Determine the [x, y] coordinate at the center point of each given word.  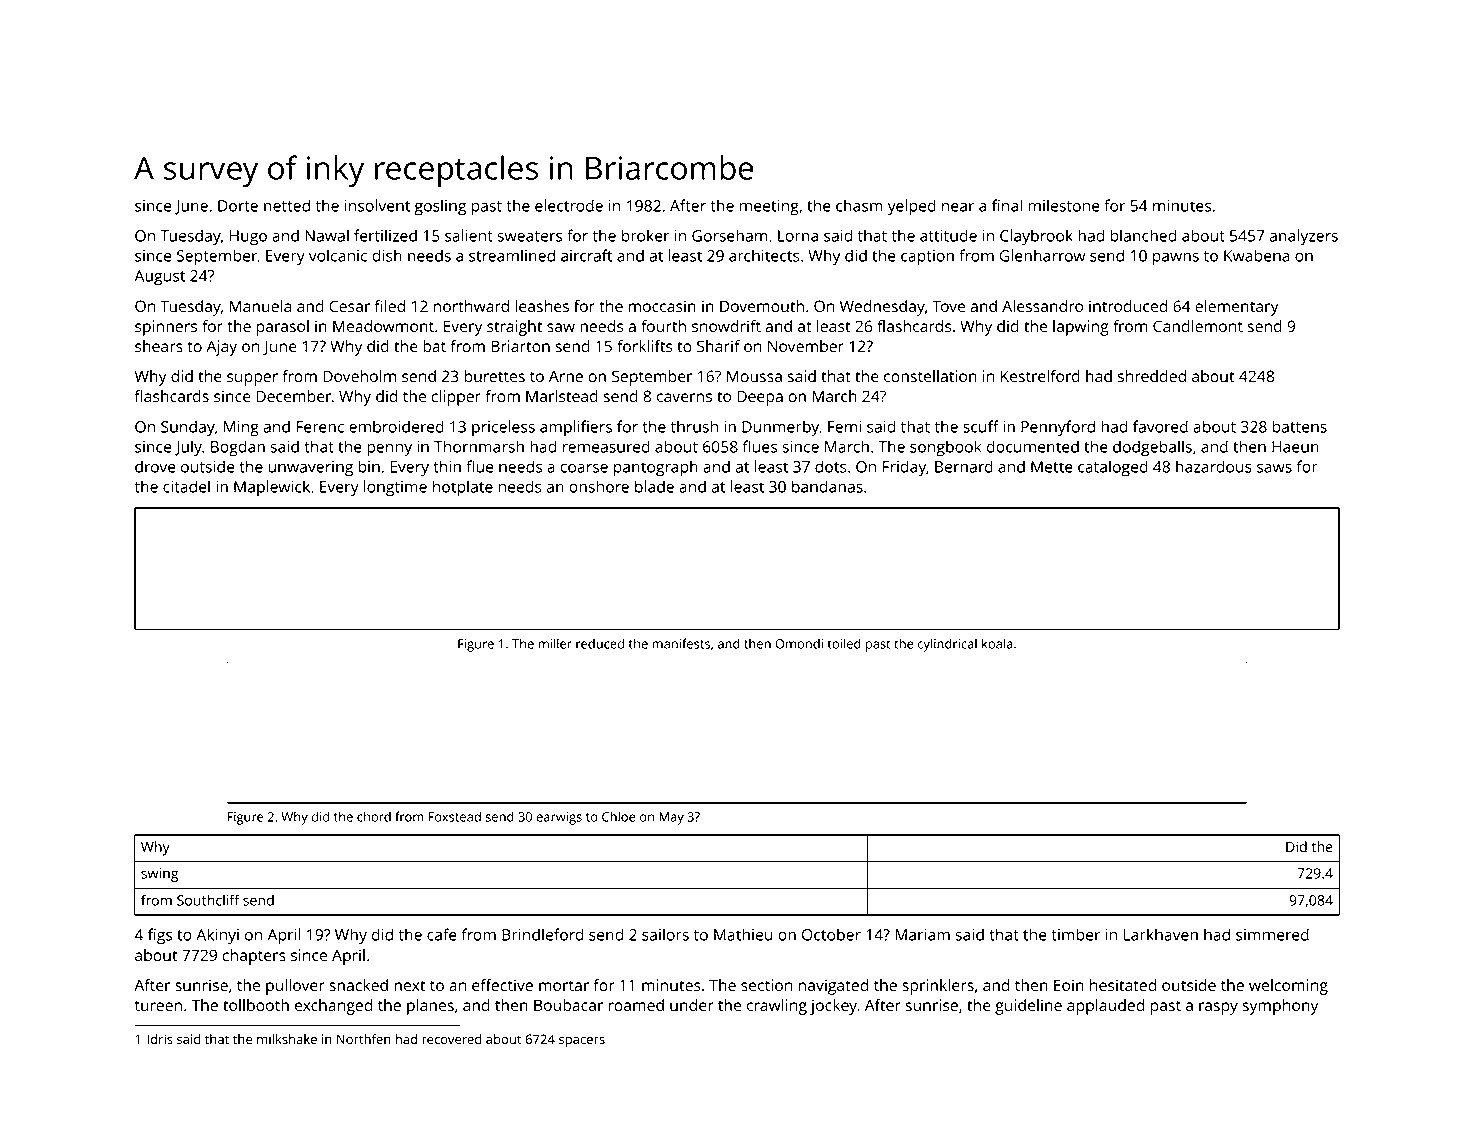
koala [997, 643]
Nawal [327, 235]
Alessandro [1042, 306]
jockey [833, 1007]
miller [555, 643]
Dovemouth [762, 306]
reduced [600, 643]
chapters [254, 957]
